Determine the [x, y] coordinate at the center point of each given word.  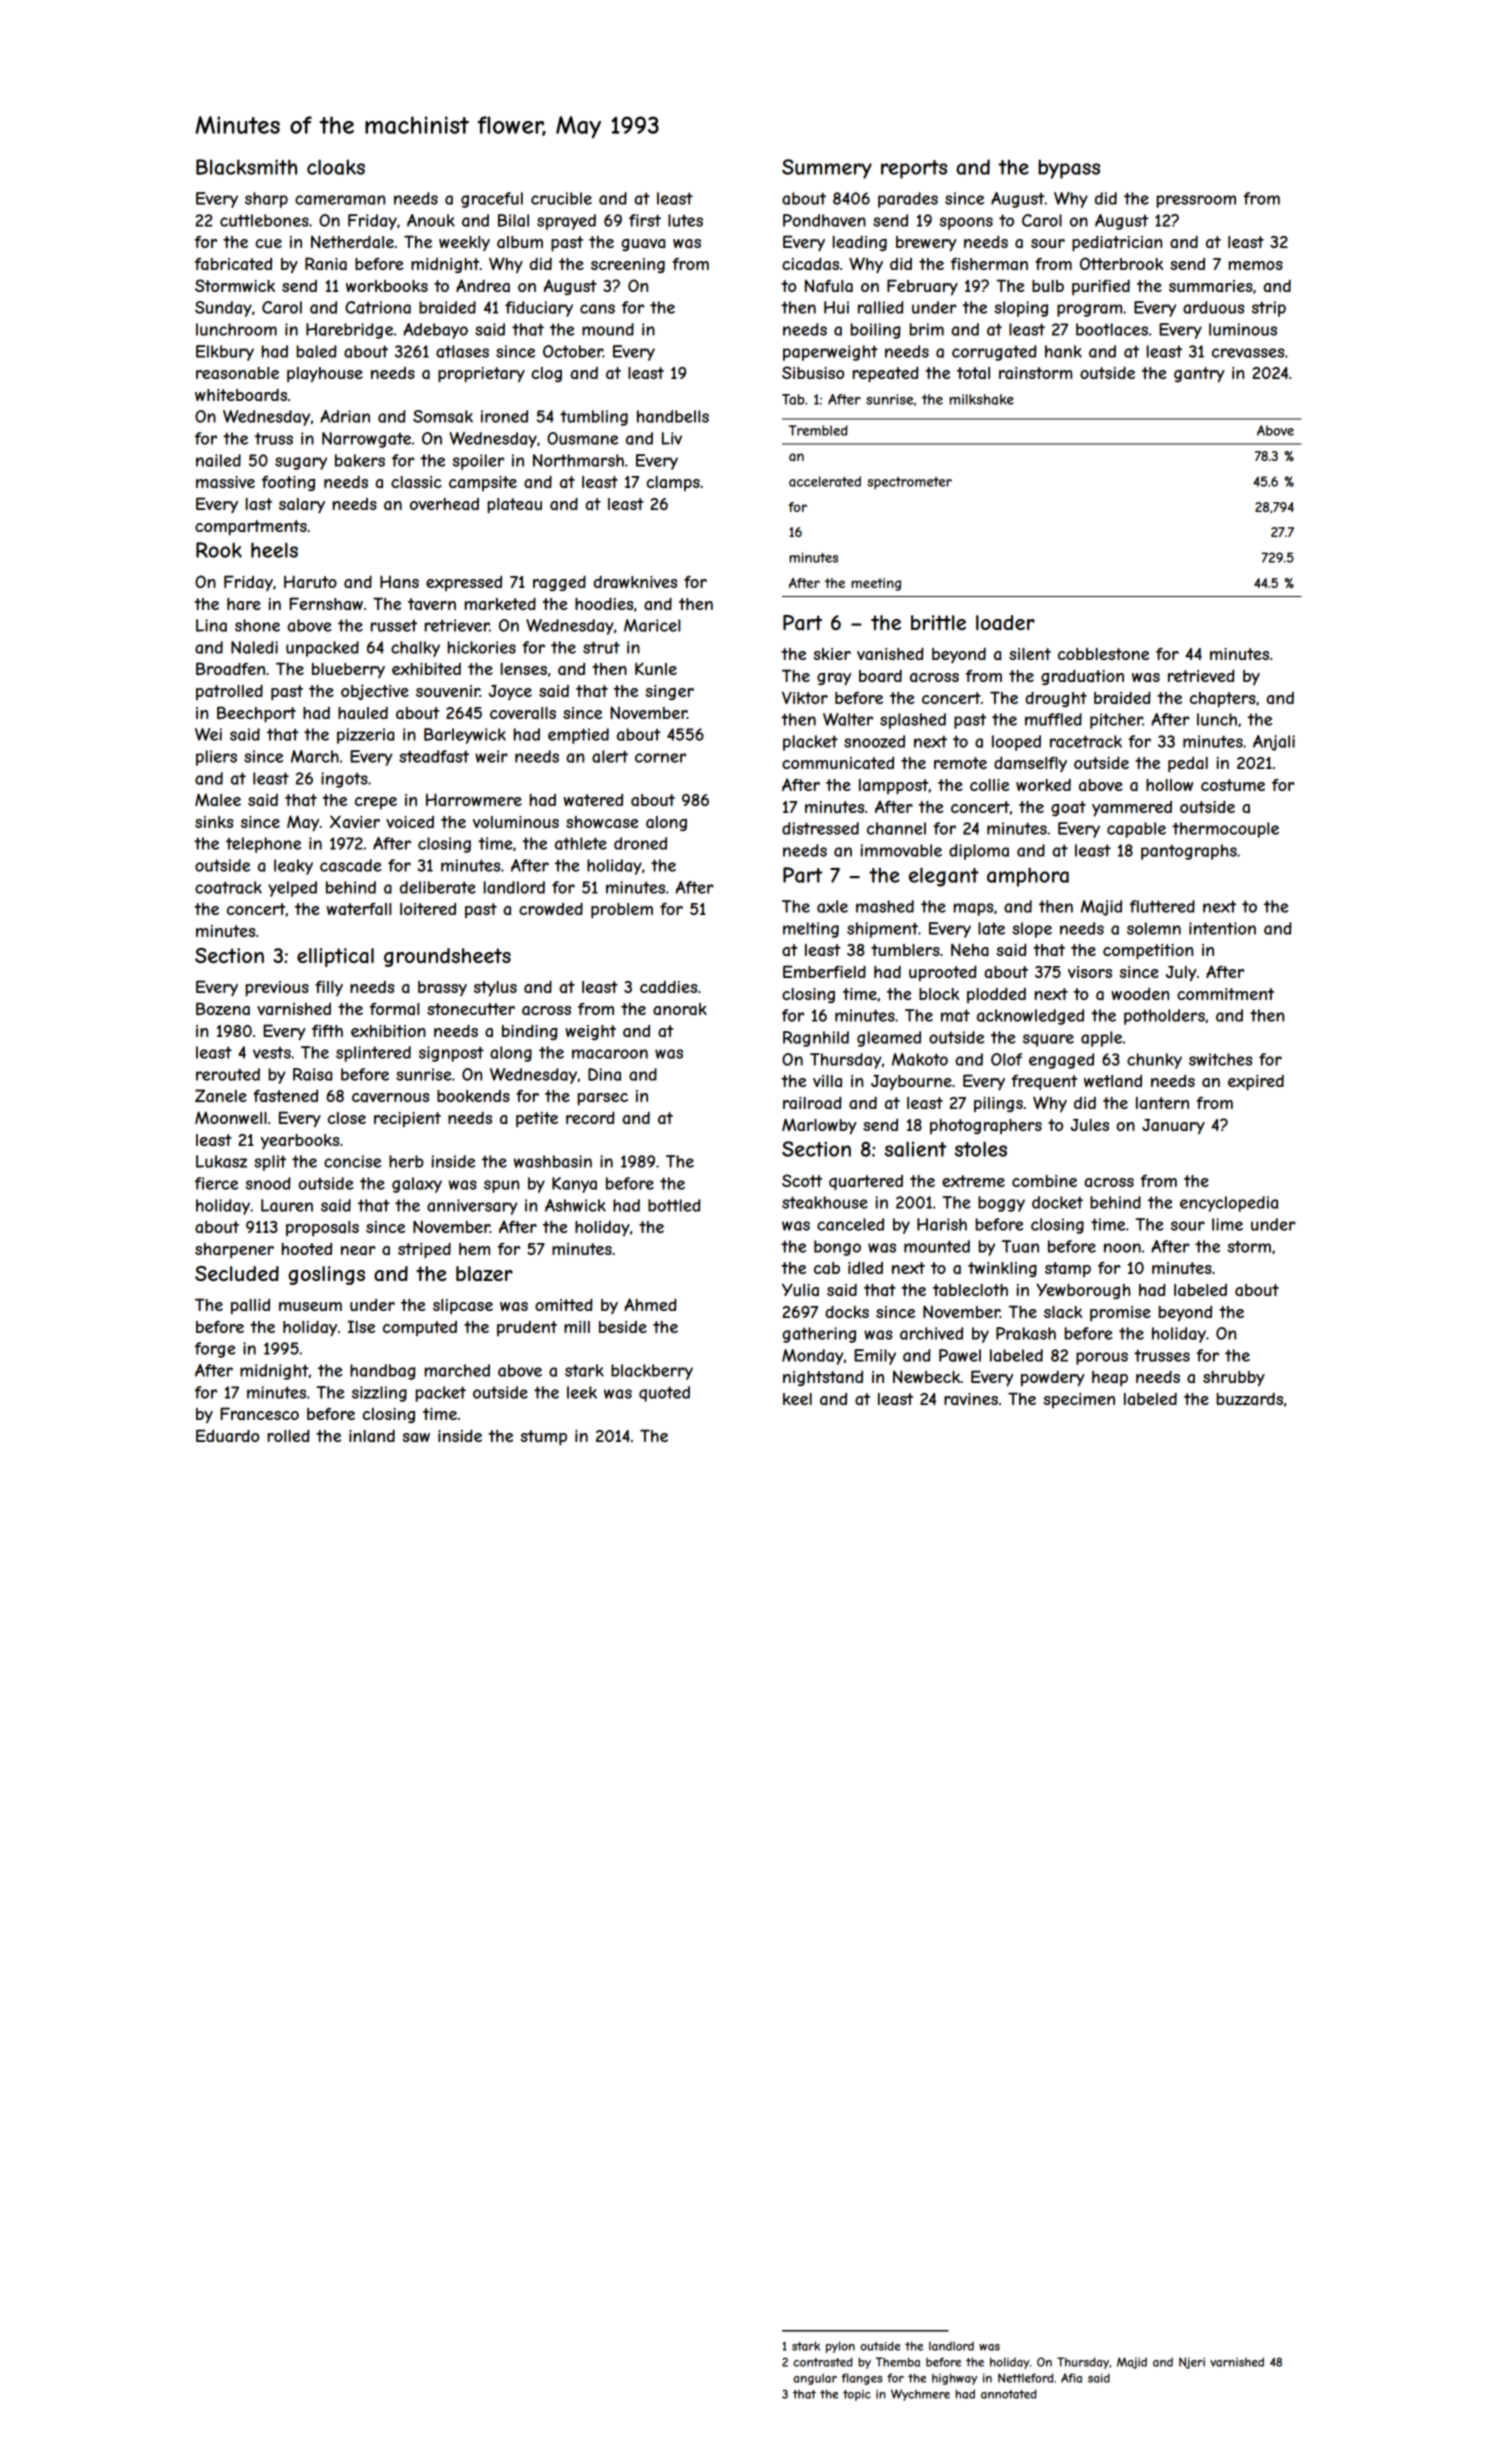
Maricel [652, 625]
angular [815, 2379]
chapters [1223, 699]
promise [1120, 1313]
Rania [326, 263]
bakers [360, 460]
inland [372, 1436]
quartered [866, 1182]
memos [1256, 265]
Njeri [1192, 2363]
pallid [250, 1306]
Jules [1090, 1125]
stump [543, 1438]
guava [643, 245]
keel [797, 1399]
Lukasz [221, 1161]
